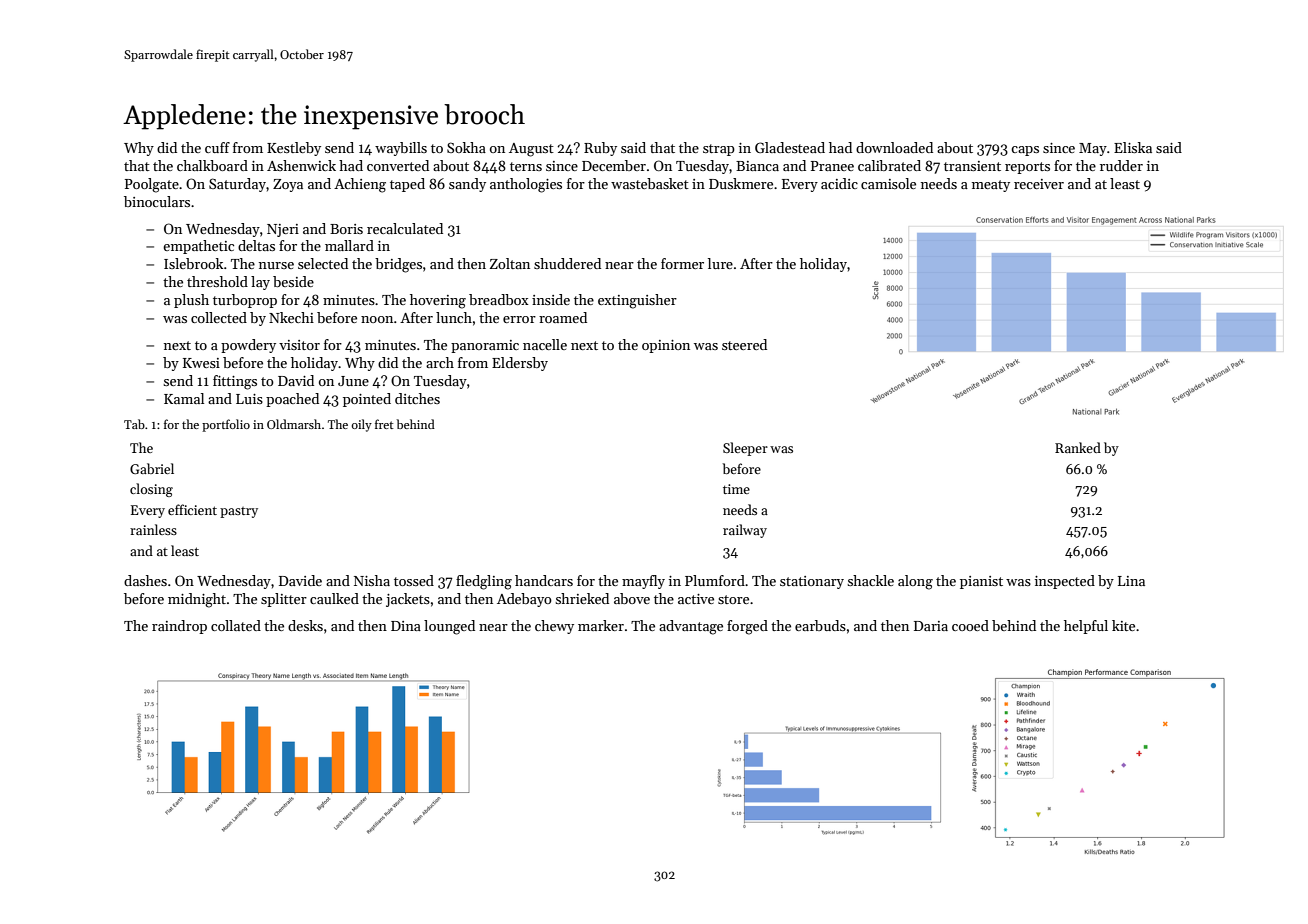 The height and width of the screenshot is (924, 1308). I want to click on Bianca, so click(757, 166).
